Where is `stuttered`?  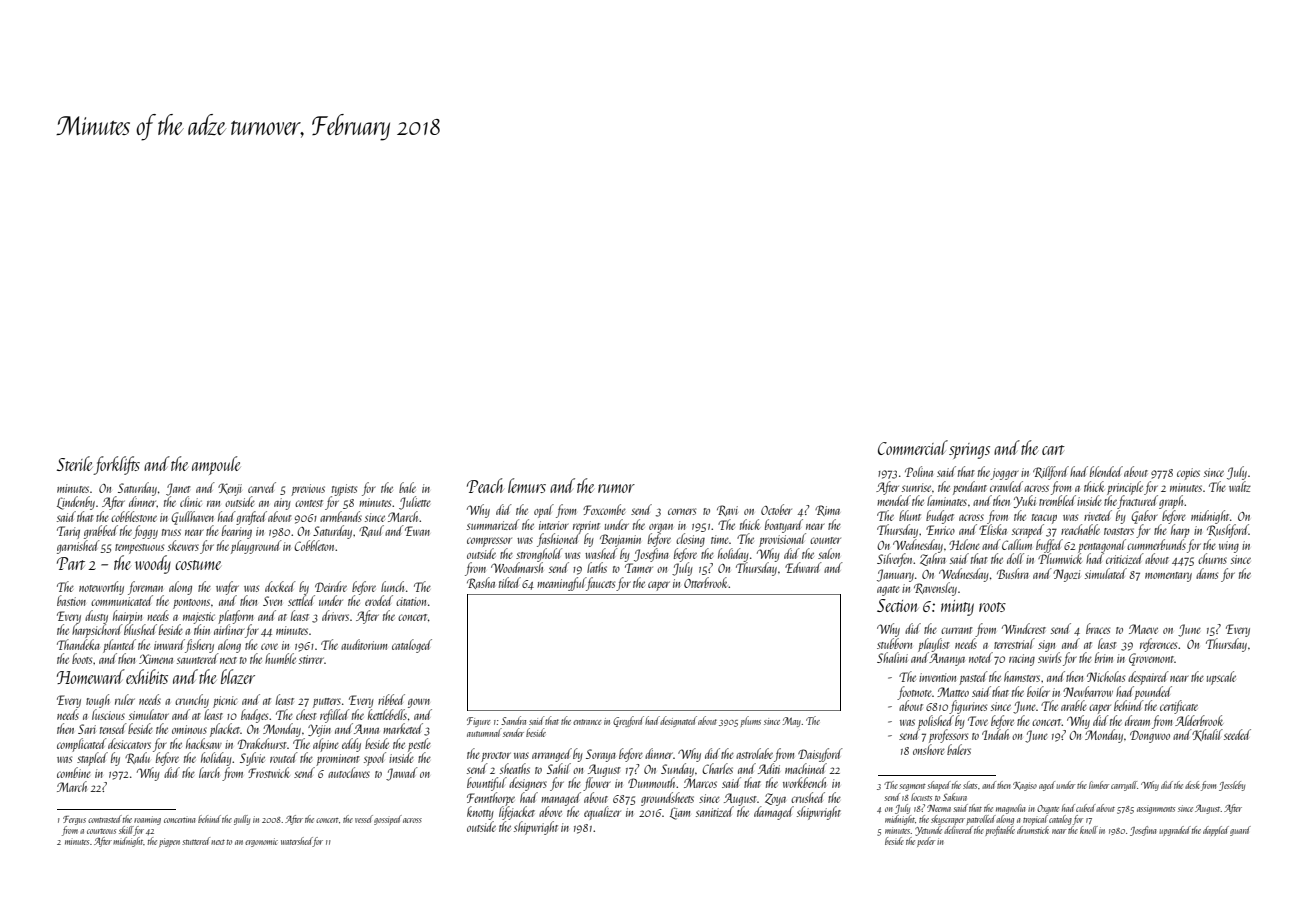 stuttered is located at coordinates (196, 841).
